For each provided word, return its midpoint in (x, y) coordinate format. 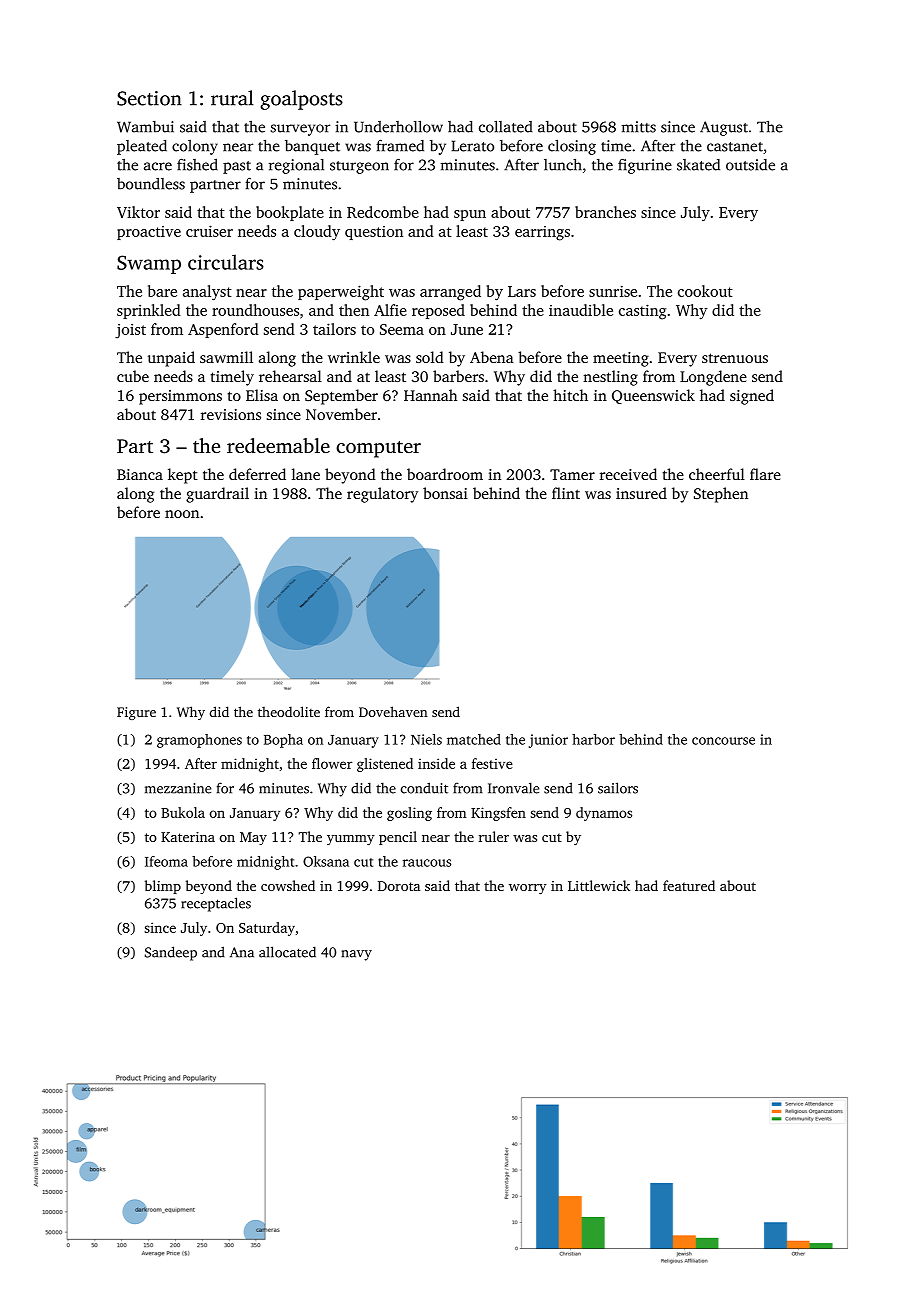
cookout (705, 291)
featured (689, 885)
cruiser (209, 231)
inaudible (581, 310)
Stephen (721, 495)
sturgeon (359, 167)
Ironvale (513, 788)
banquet (312, 147)
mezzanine (178, 788)
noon (182, 514)
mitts (639, 127)
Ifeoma (166, 861)
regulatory (382, 495)
